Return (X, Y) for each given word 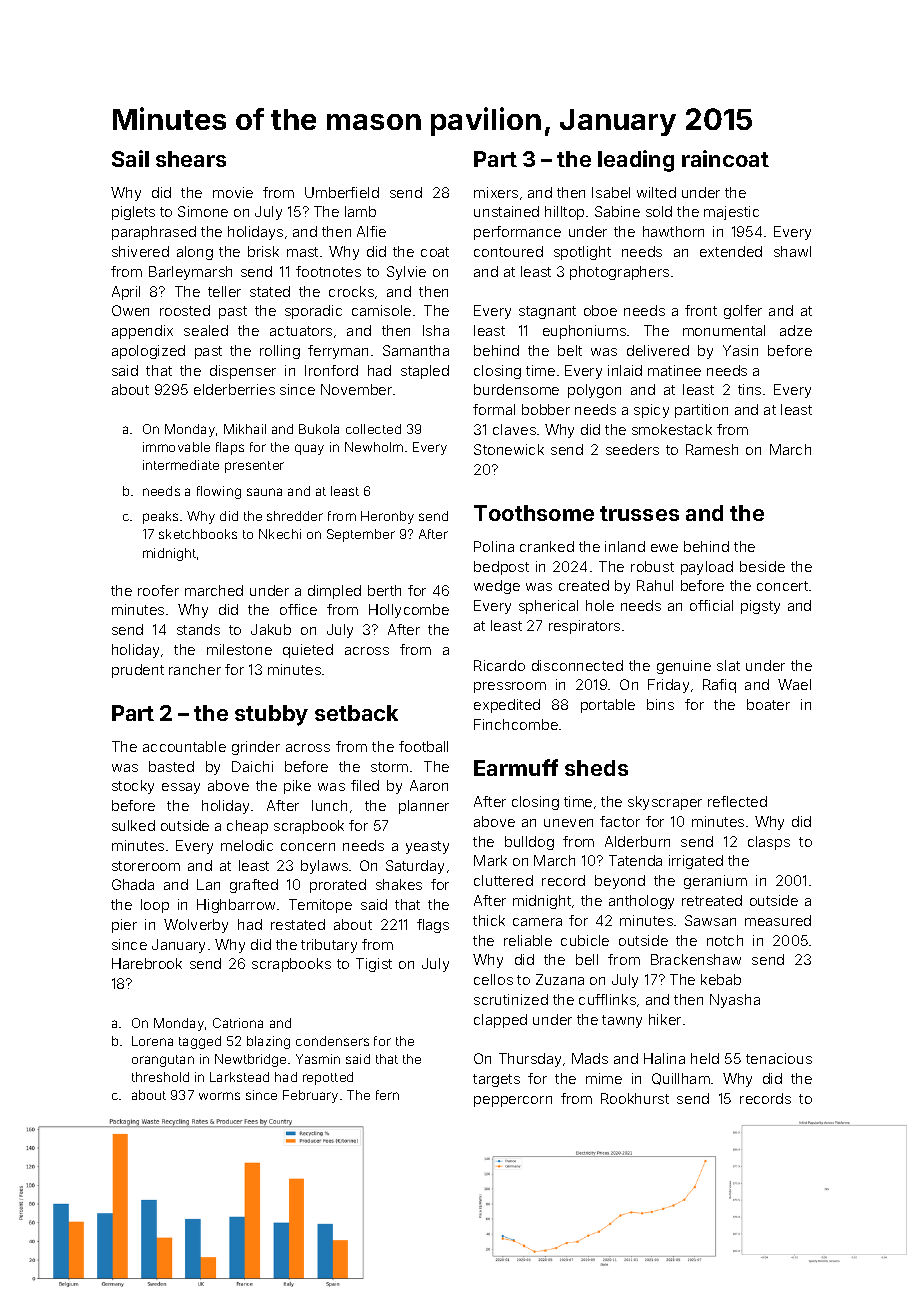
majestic (731, 213)
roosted (185, 310)
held (705, 1058)
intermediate (181, 465)
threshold (160, 1077)
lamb (360, 211)
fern (387, 1095)
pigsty (760, 607)
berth (384, 590)
